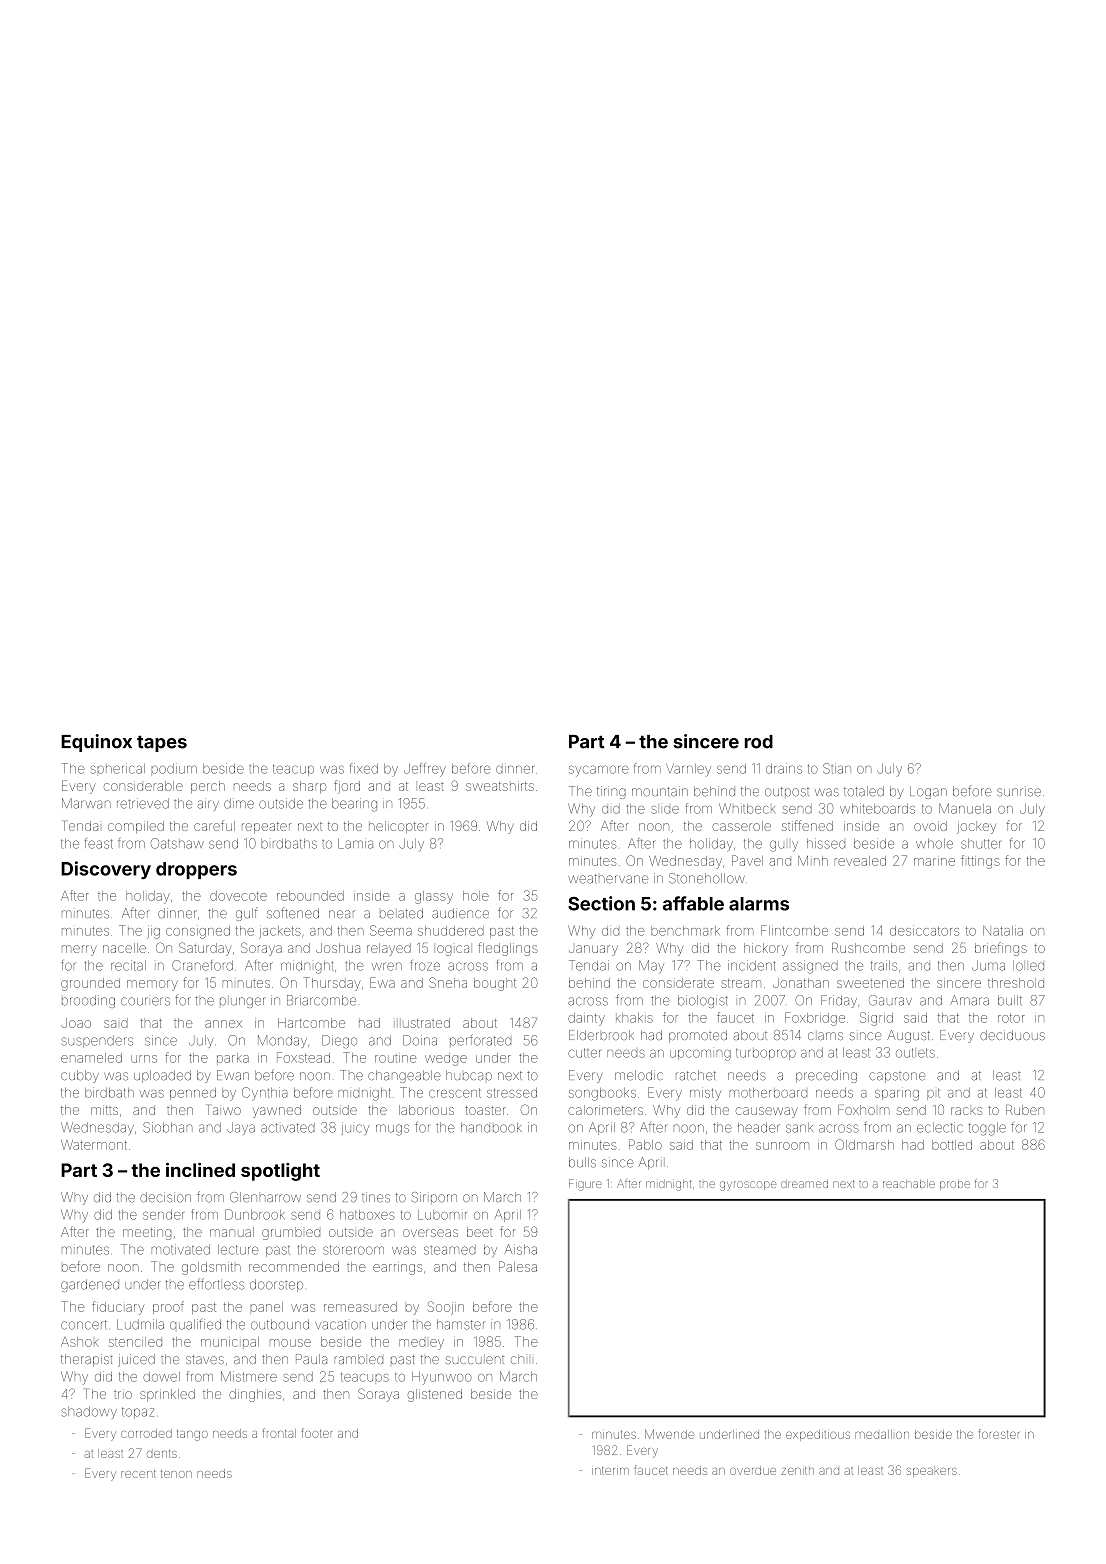 The image size is (1106, 1564). Describe the element at coordinates (804, 1184) in the screenshot. I see `dreamed` at that location.
